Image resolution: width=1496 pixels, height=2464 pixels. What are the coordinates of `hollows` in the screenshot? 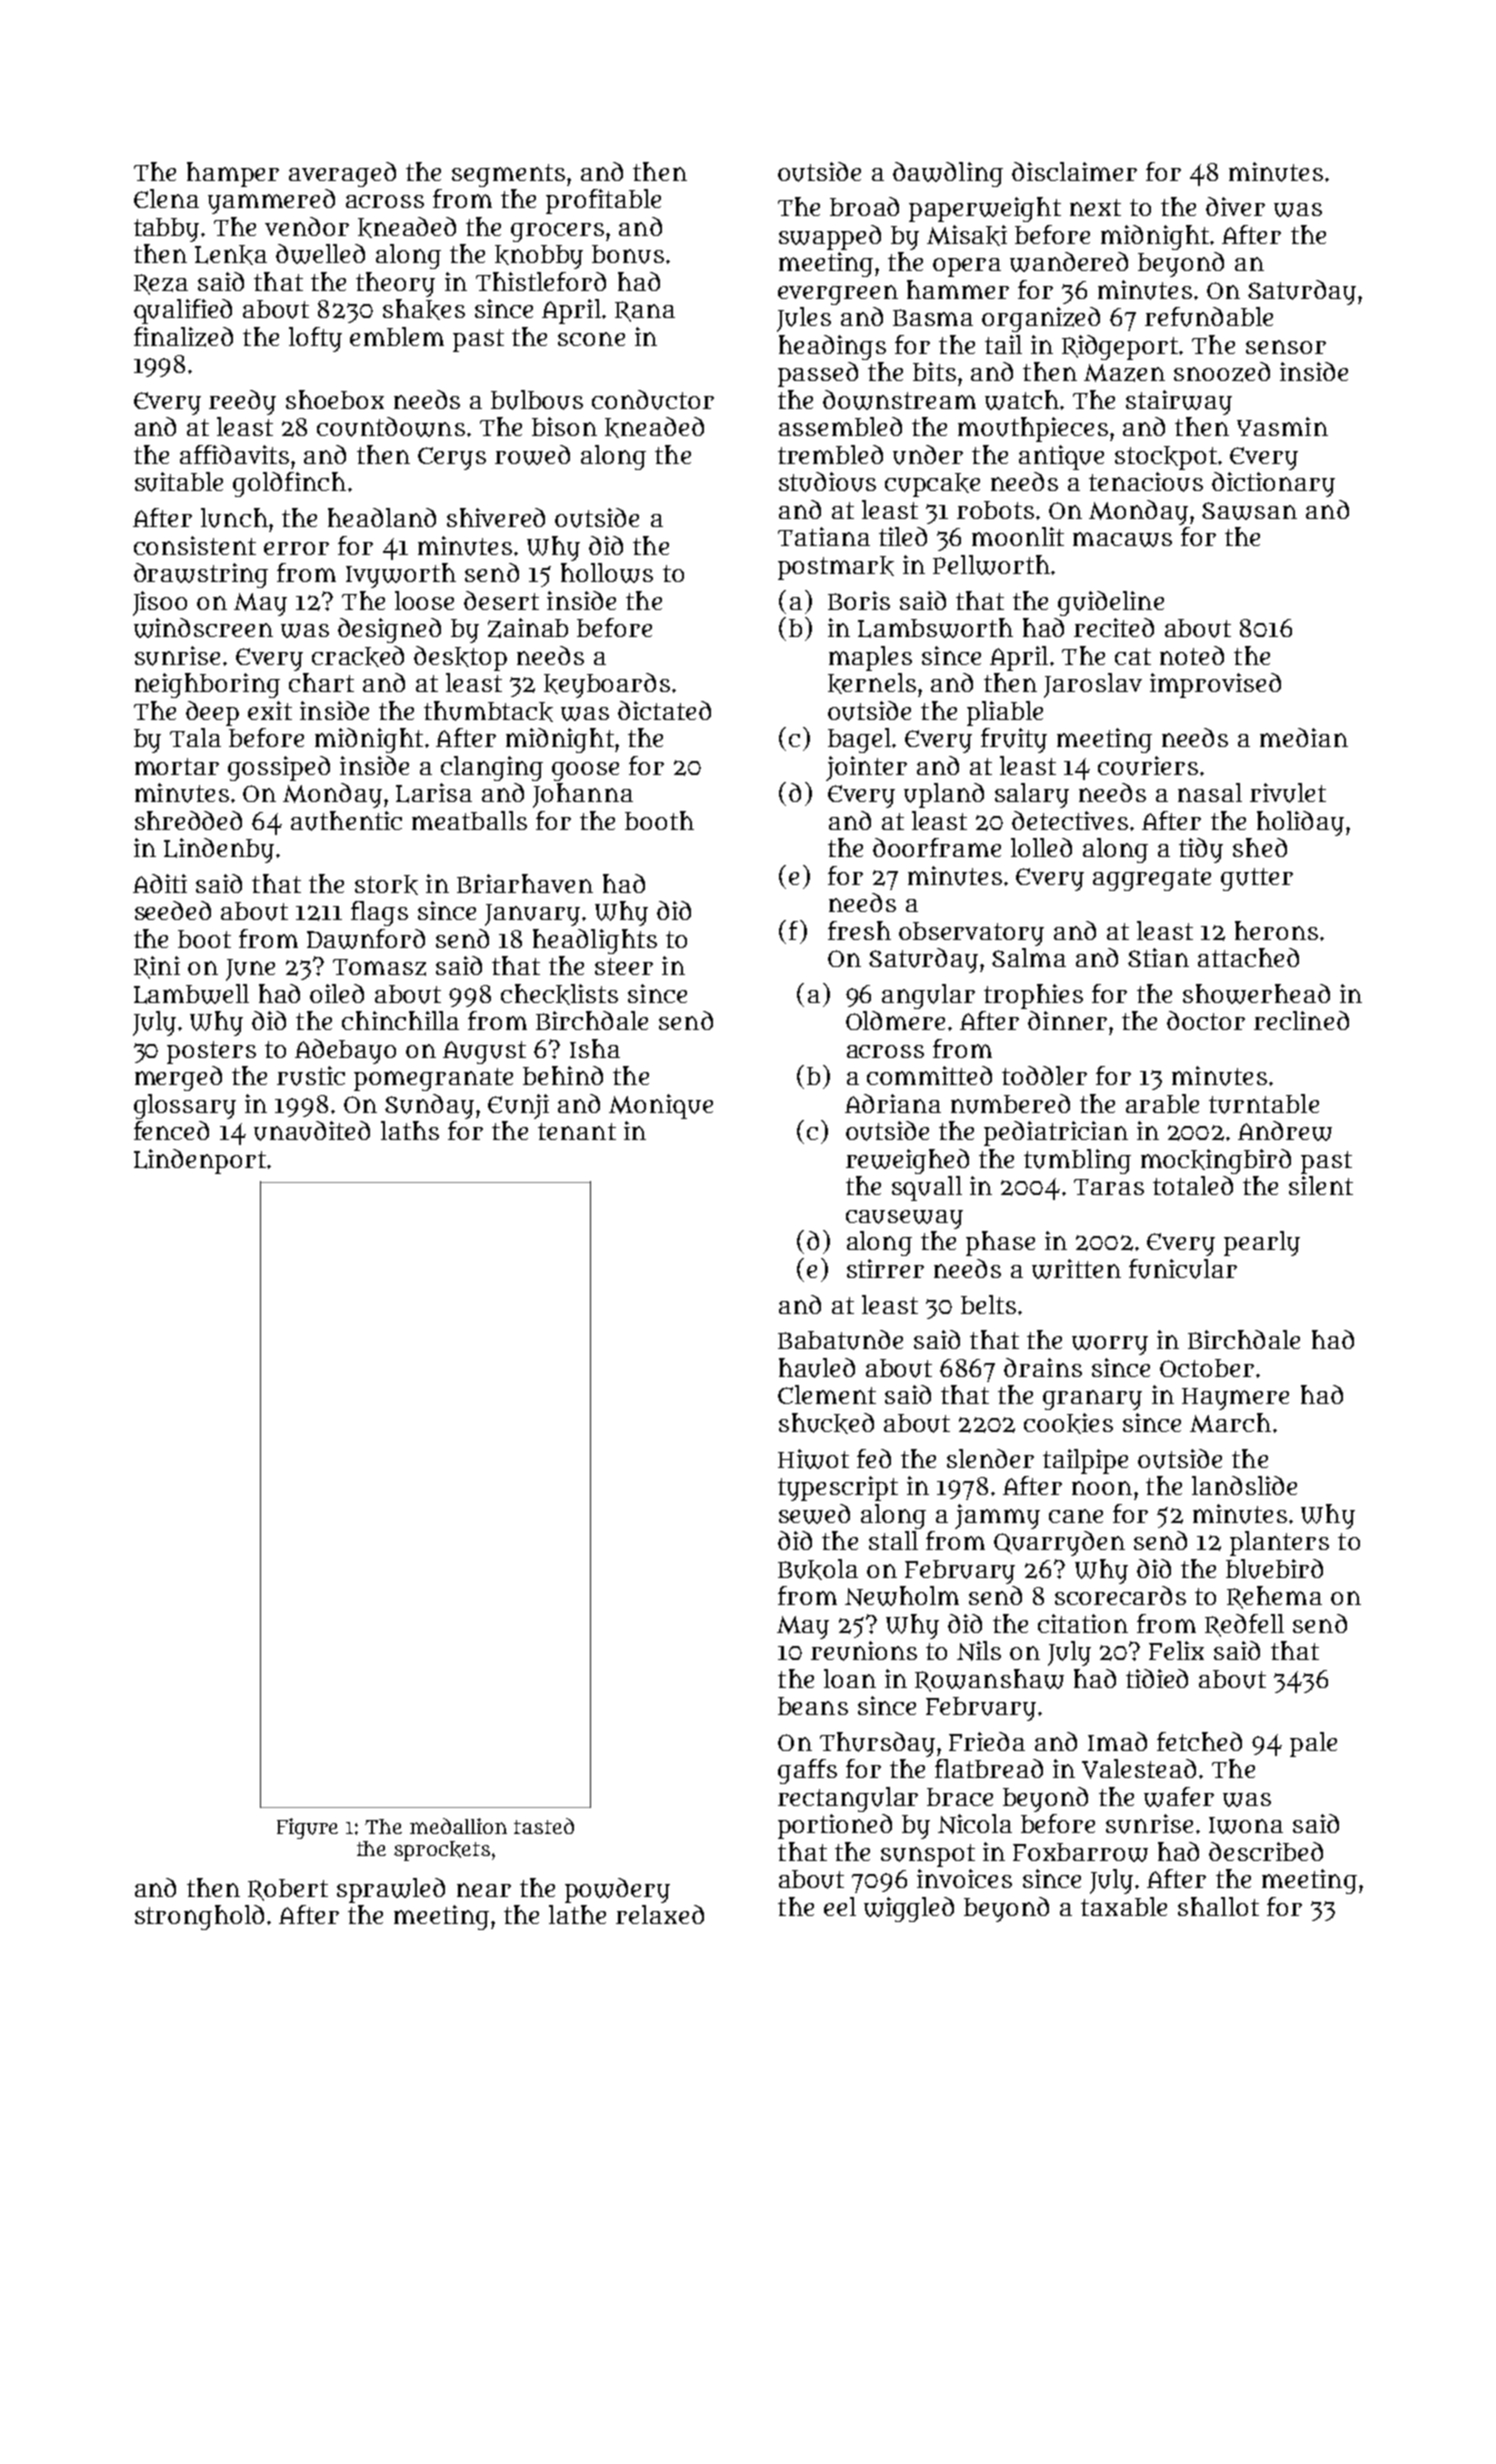 It's located at (607, 573).
